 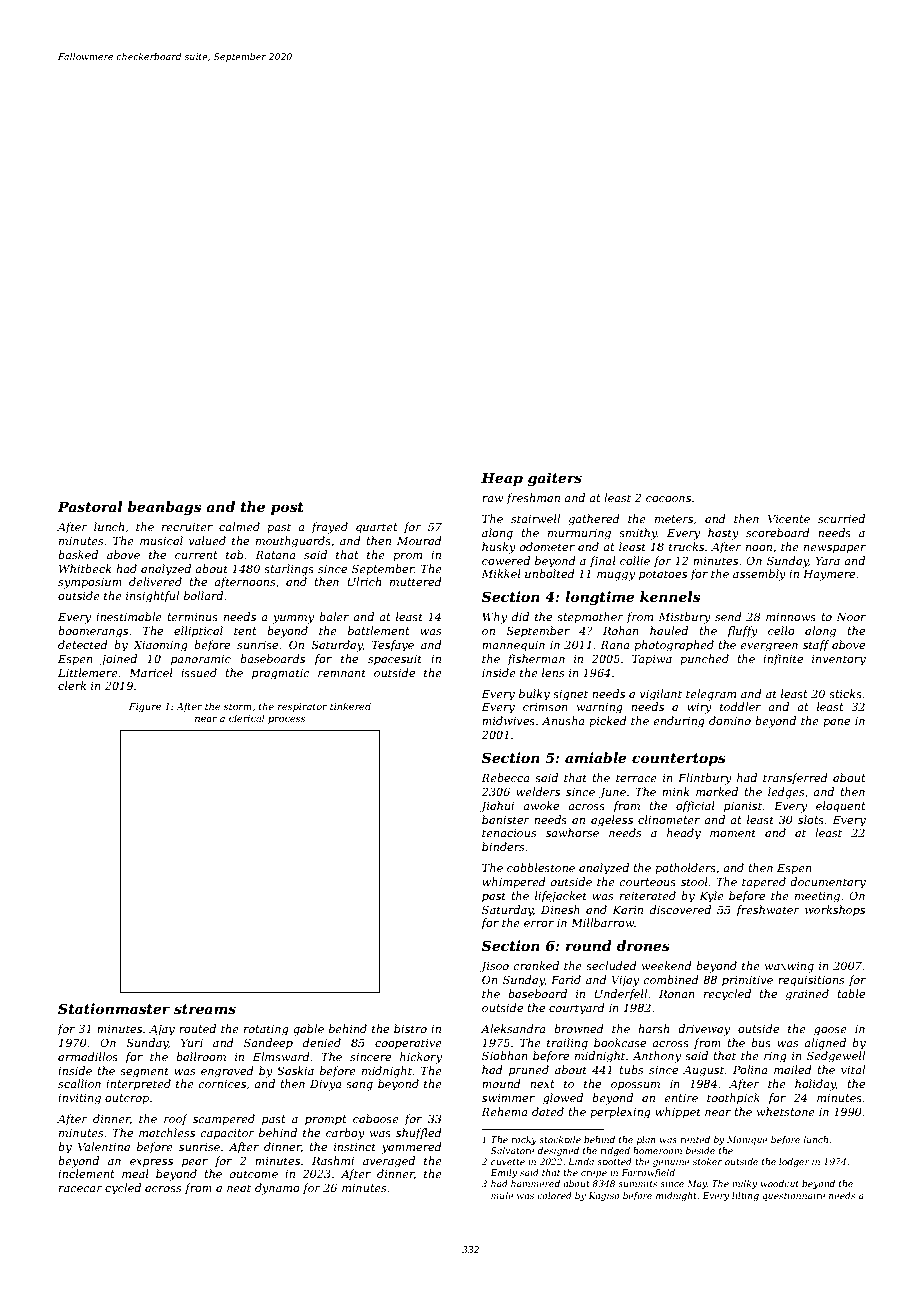 I want to click on Ronan, so click(x=677, y=993).
